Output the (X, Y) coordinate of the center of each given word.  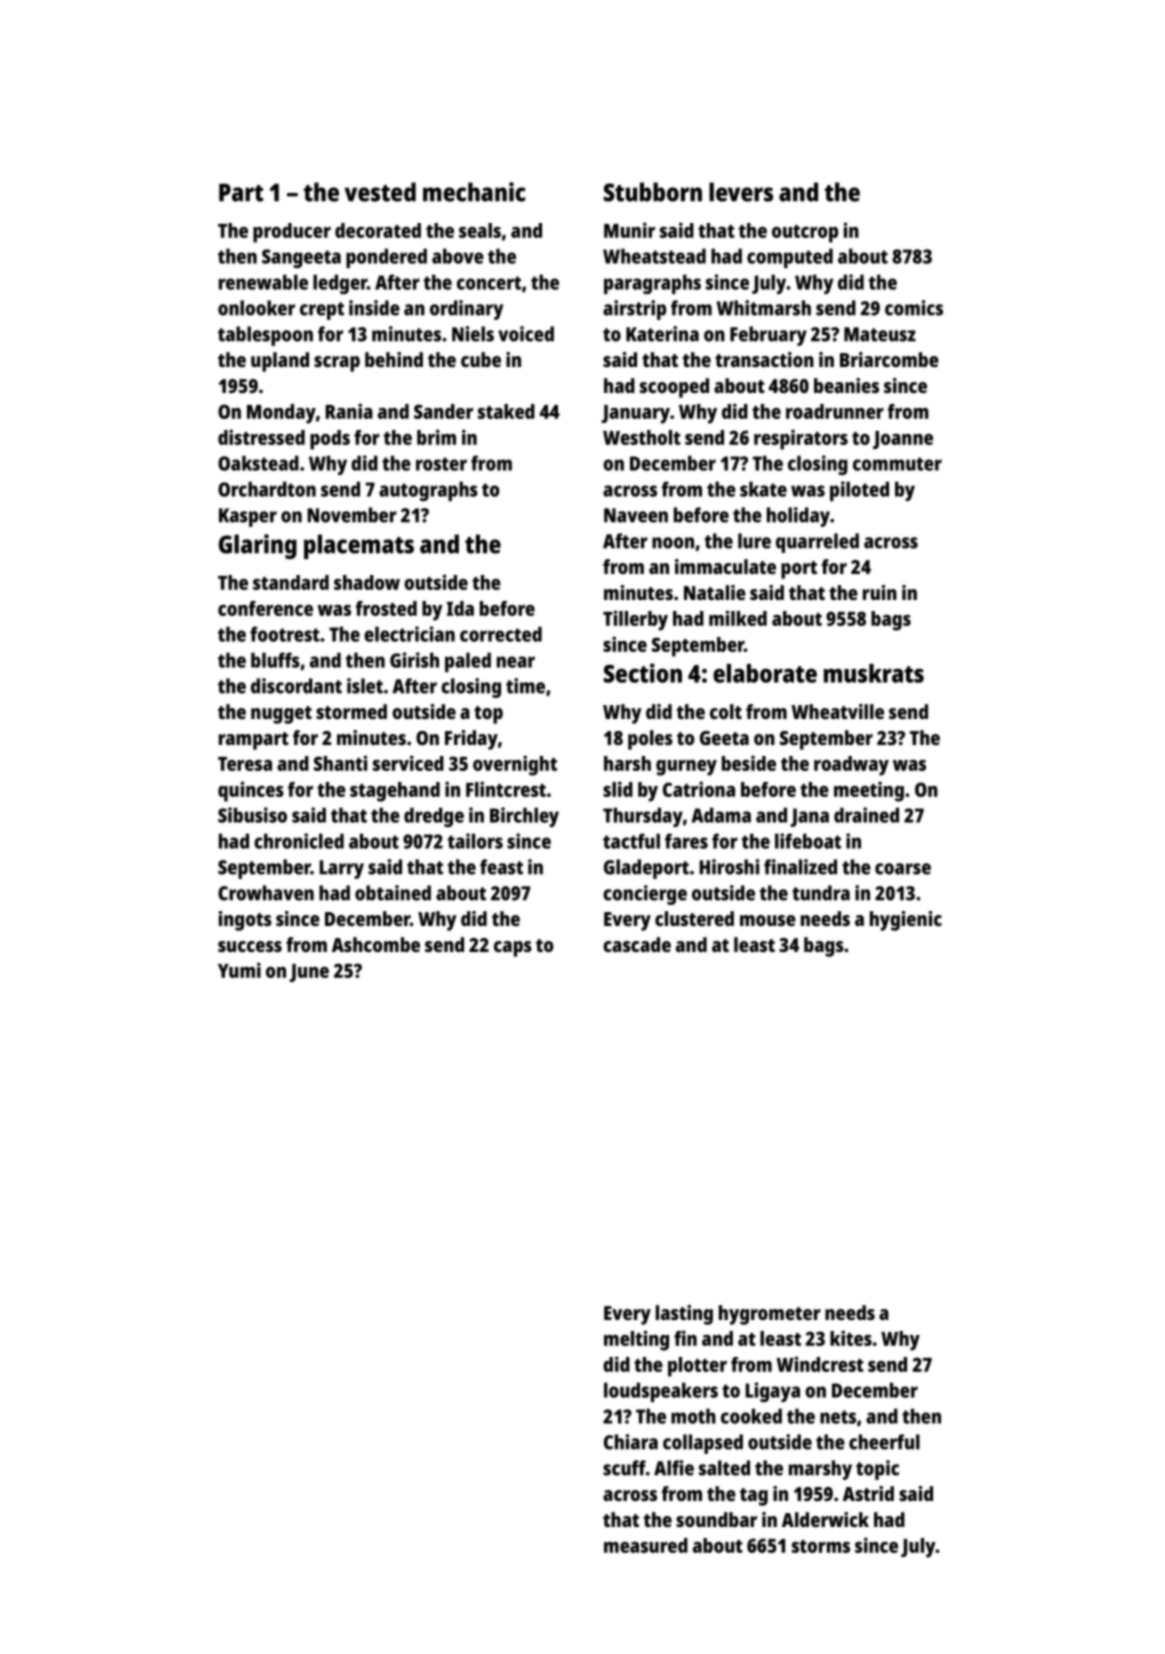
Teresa (245, 764)
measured (646, 1545)
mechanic (474, 192)
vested (380, 192)
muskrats (874, 673)
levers (741, 192)
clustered (694, 918)
